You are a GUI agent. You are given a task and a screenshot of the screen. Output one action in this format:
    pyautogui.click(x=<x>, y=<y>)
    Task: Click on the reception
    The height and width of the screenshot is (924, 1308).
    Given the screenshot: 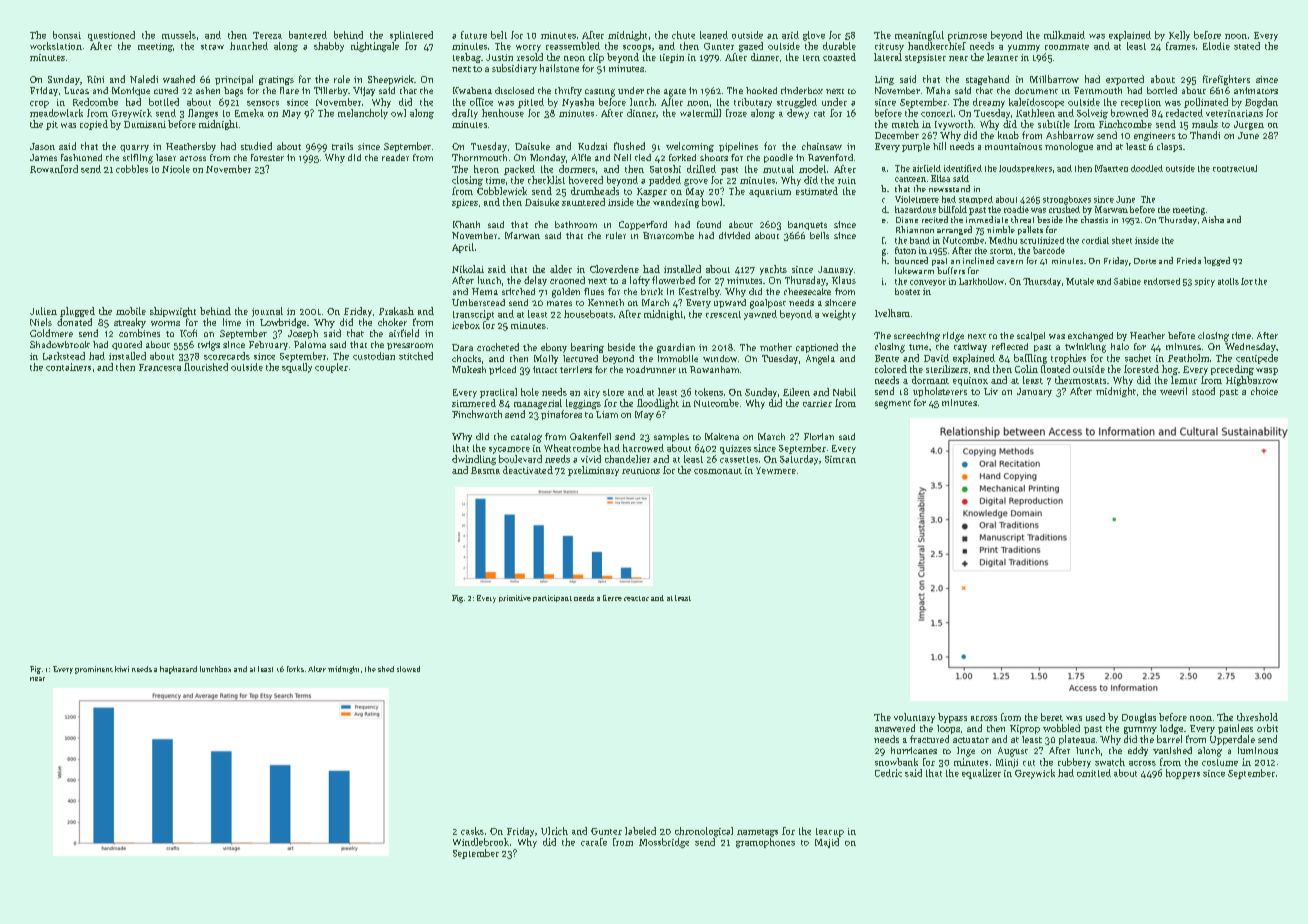 What is the action you would take?
    pyautogui.click(x=1141, y=103)
